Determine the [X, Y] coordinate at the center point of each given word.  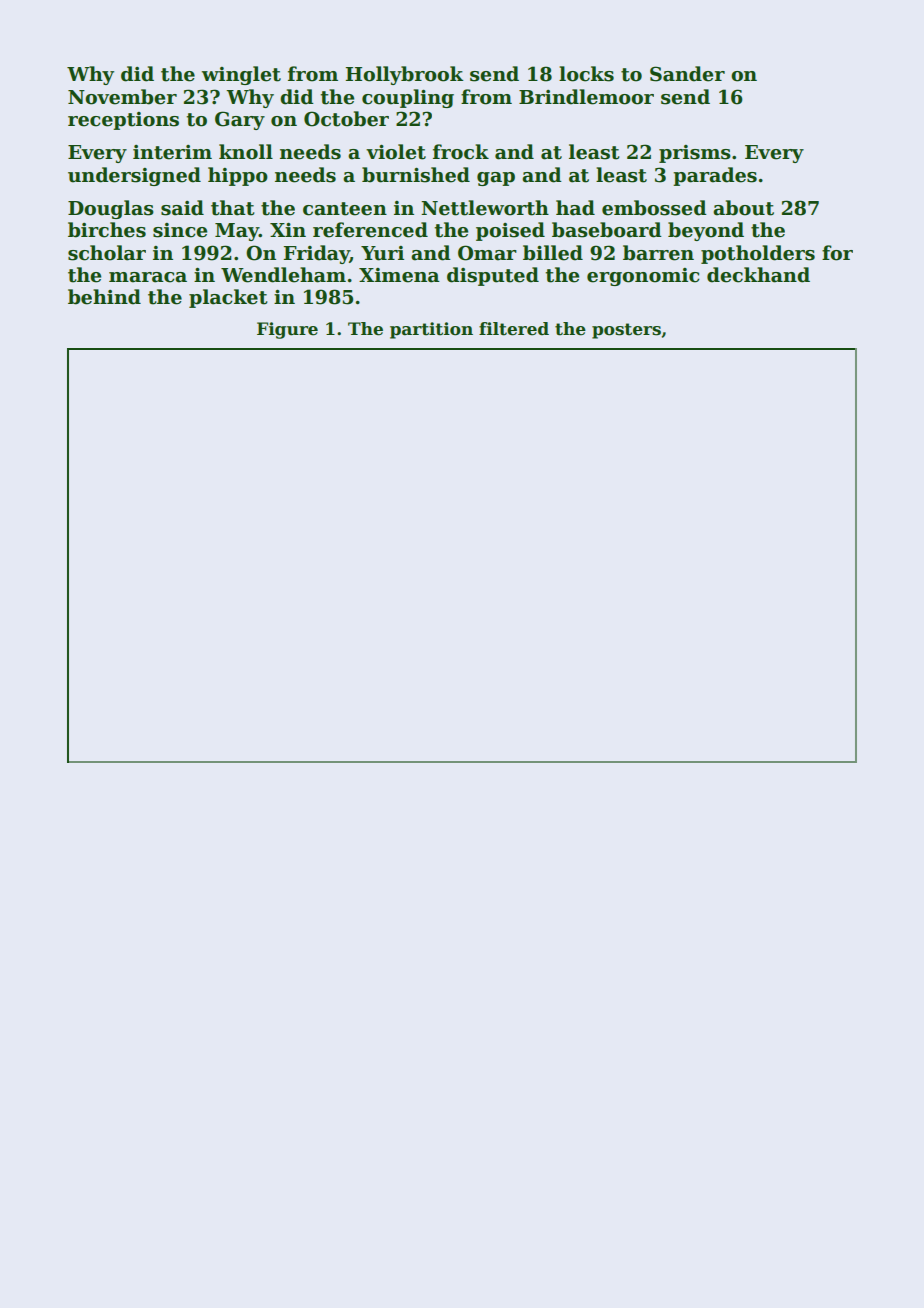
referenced [370, 230]
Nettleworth [485, 208]
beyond [706, 231]
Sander [687, 74]
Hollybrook [404, 75]
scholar [107, 253]
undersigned [134, 176]
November [122, 97]
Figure [287, 330]
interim [172, 152]
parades [715, 176]
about [743, 208]
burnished [416, 175]
